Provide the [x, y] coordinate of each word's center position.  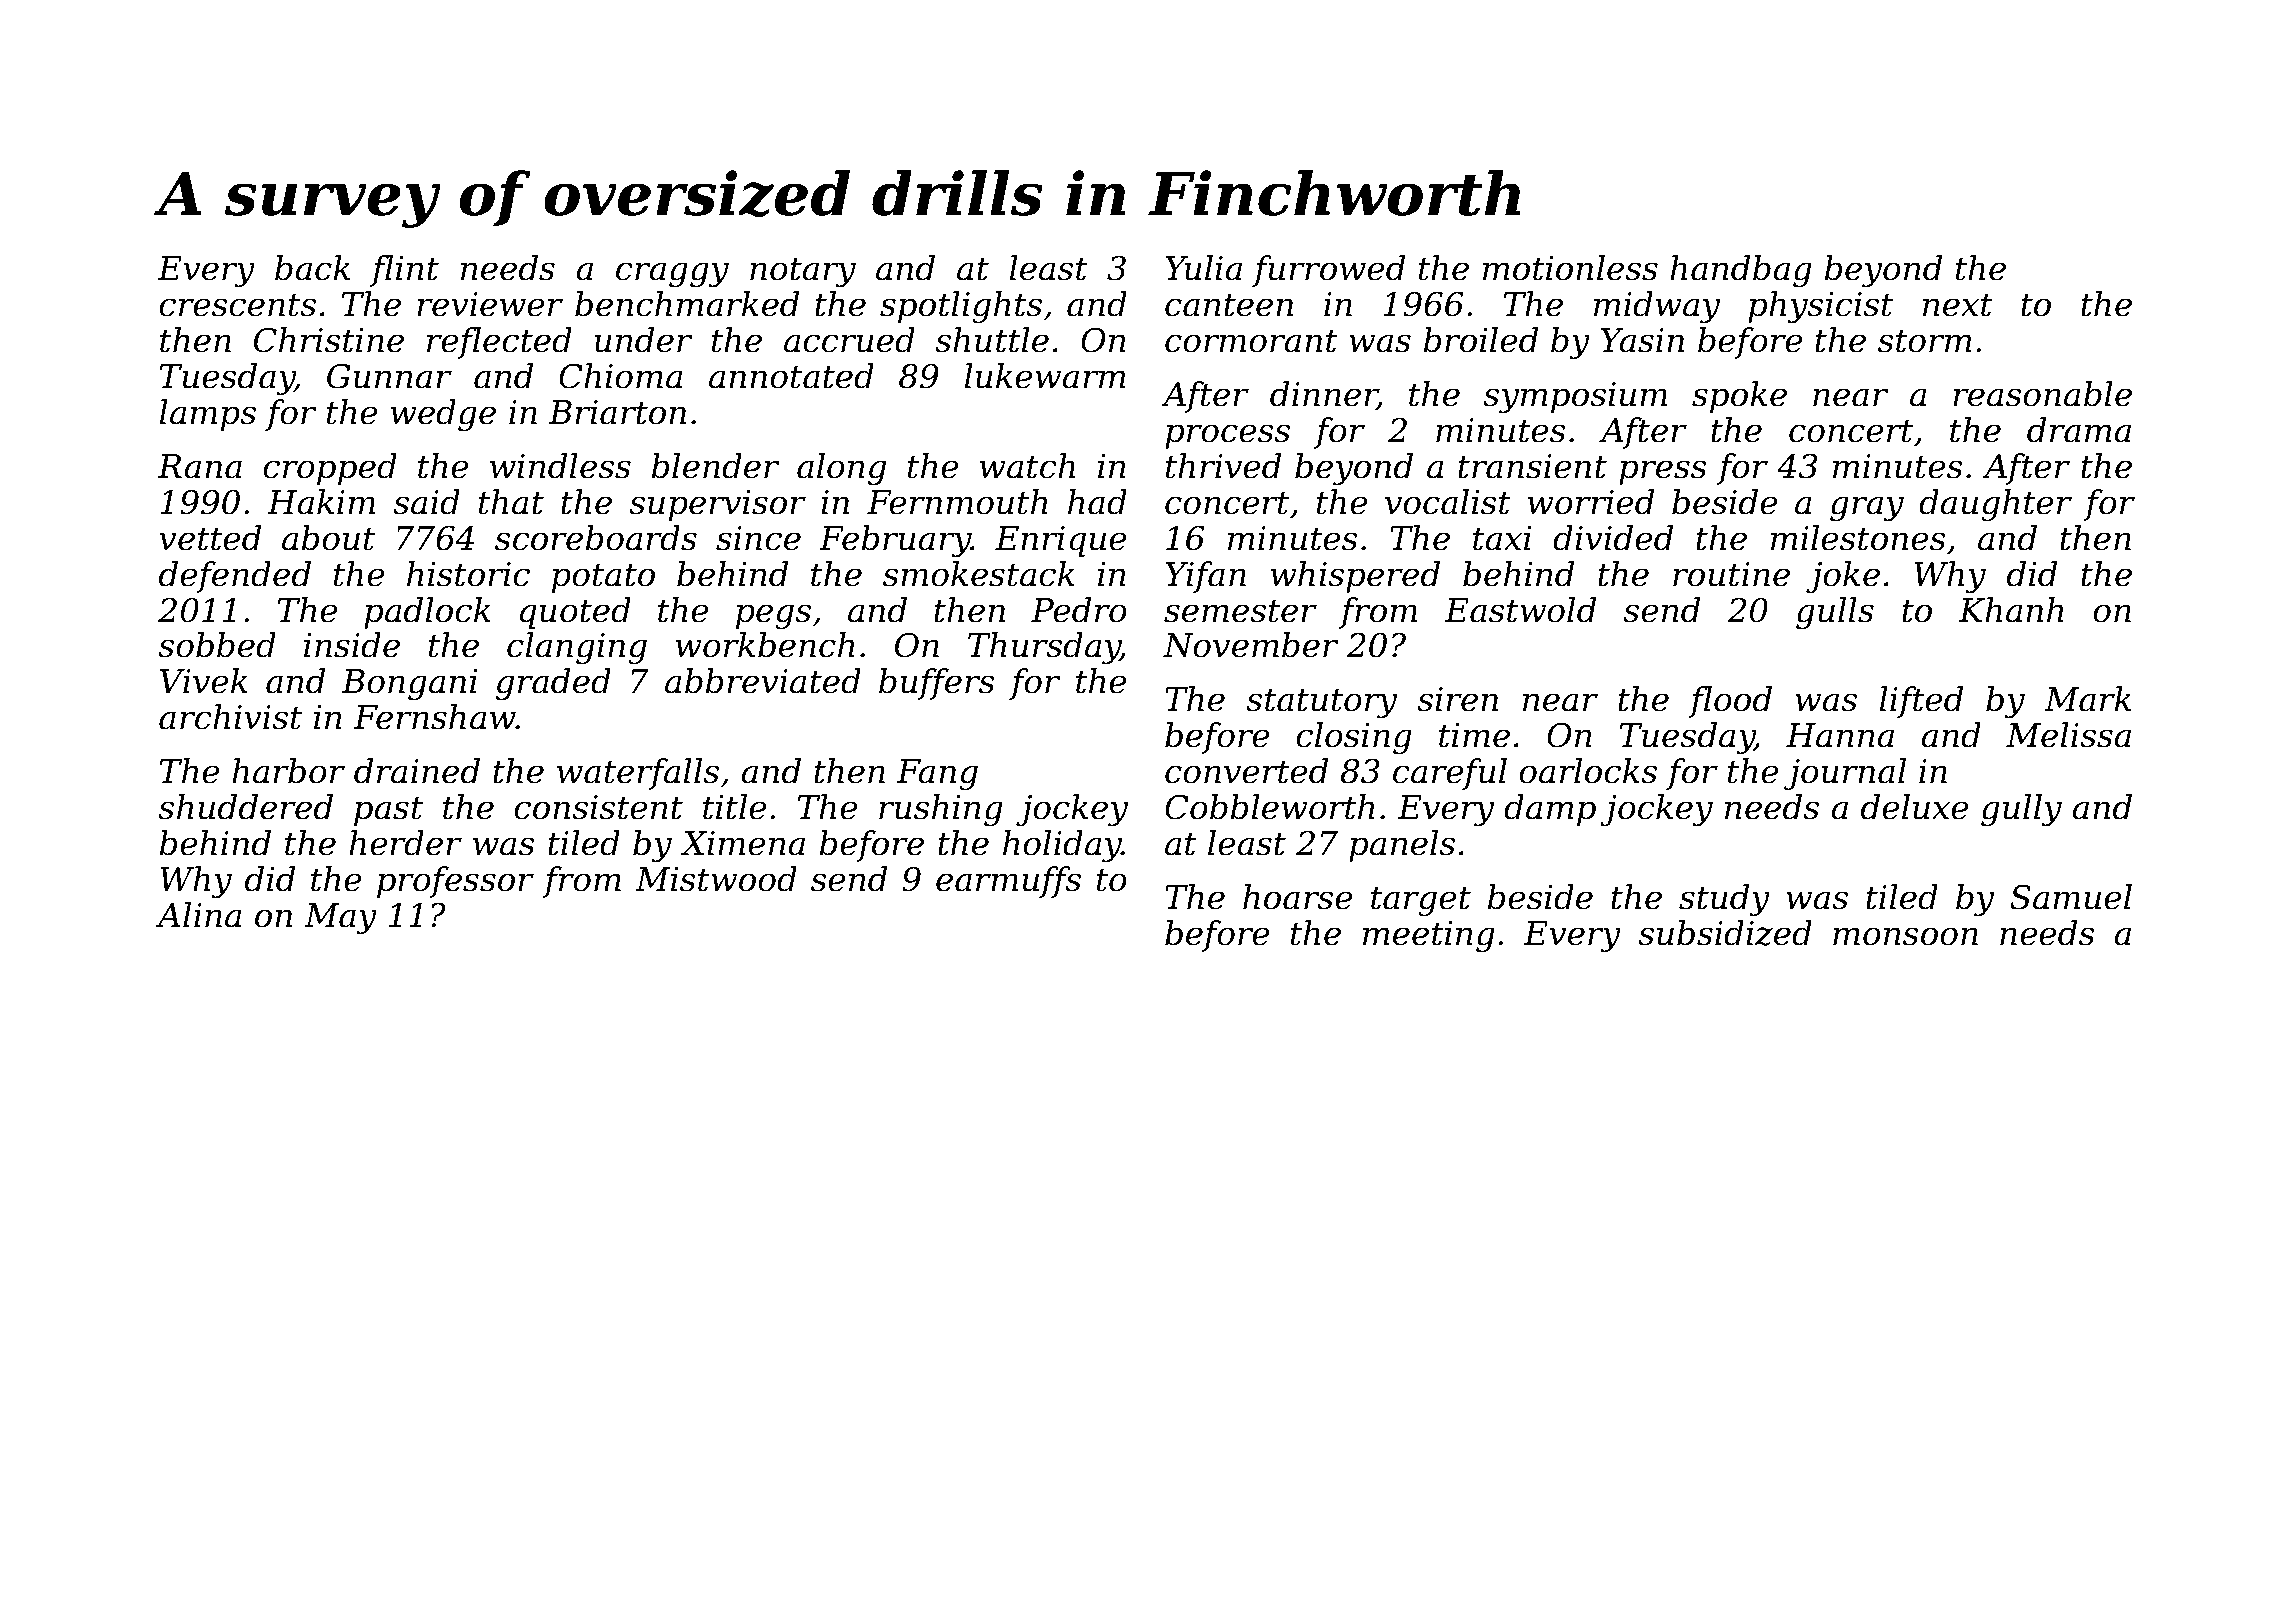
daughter [1995, 505]
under [643, 340]
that [511, 502]
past [388, 811]
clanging [577, 648]
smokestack [979, 574]
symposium [1575, 398]
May [340, 919]
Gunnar [389, 376]
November [1250, 645]
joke [1843, 577]
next [1958, 305]
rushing [941, 810]
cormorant [1251, 341]
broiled [1480, 340]
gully [2021, 810]
